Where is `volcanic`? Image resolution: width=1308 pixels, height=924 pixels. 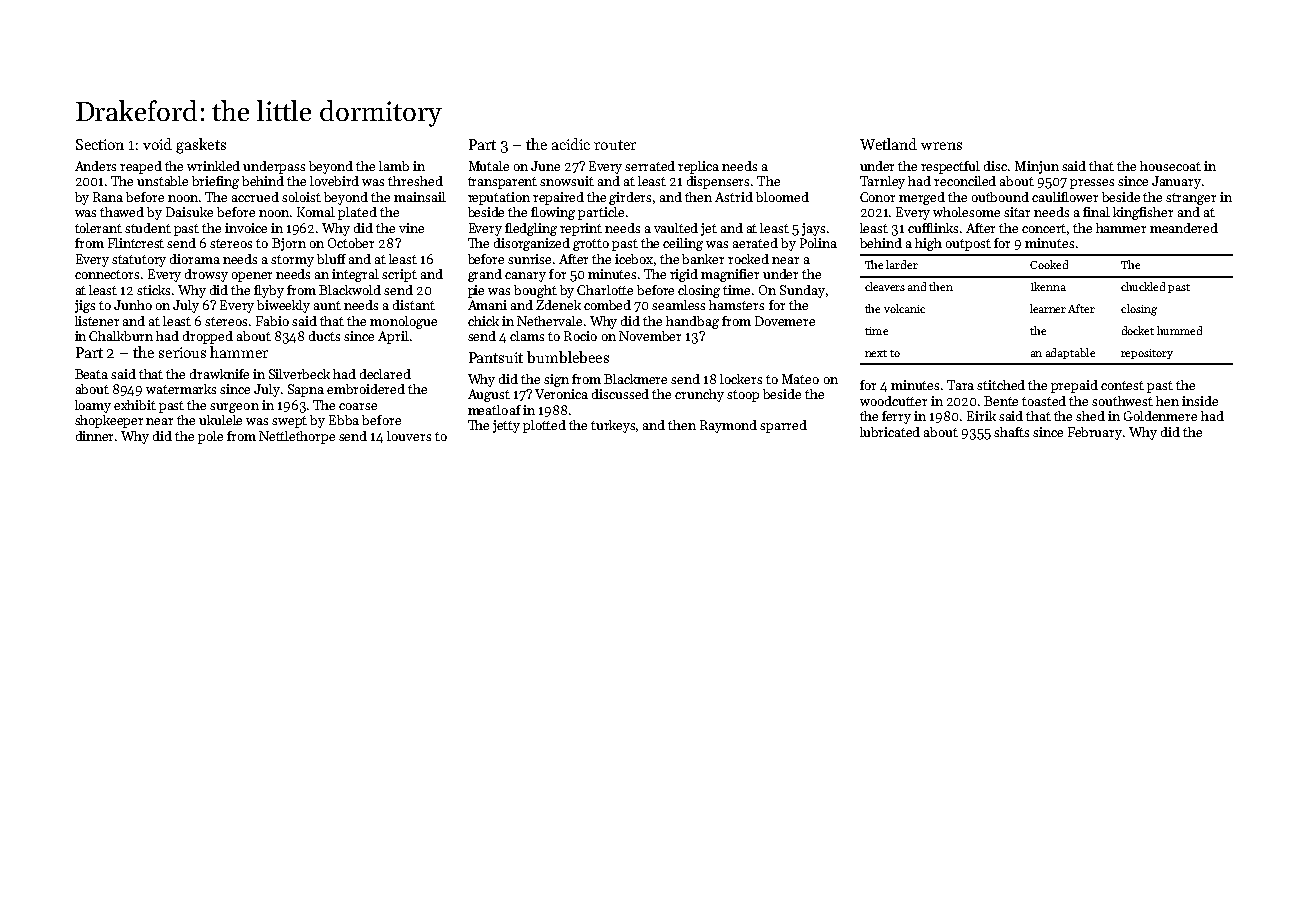
volcanic is located at coordinates (904, 308).
